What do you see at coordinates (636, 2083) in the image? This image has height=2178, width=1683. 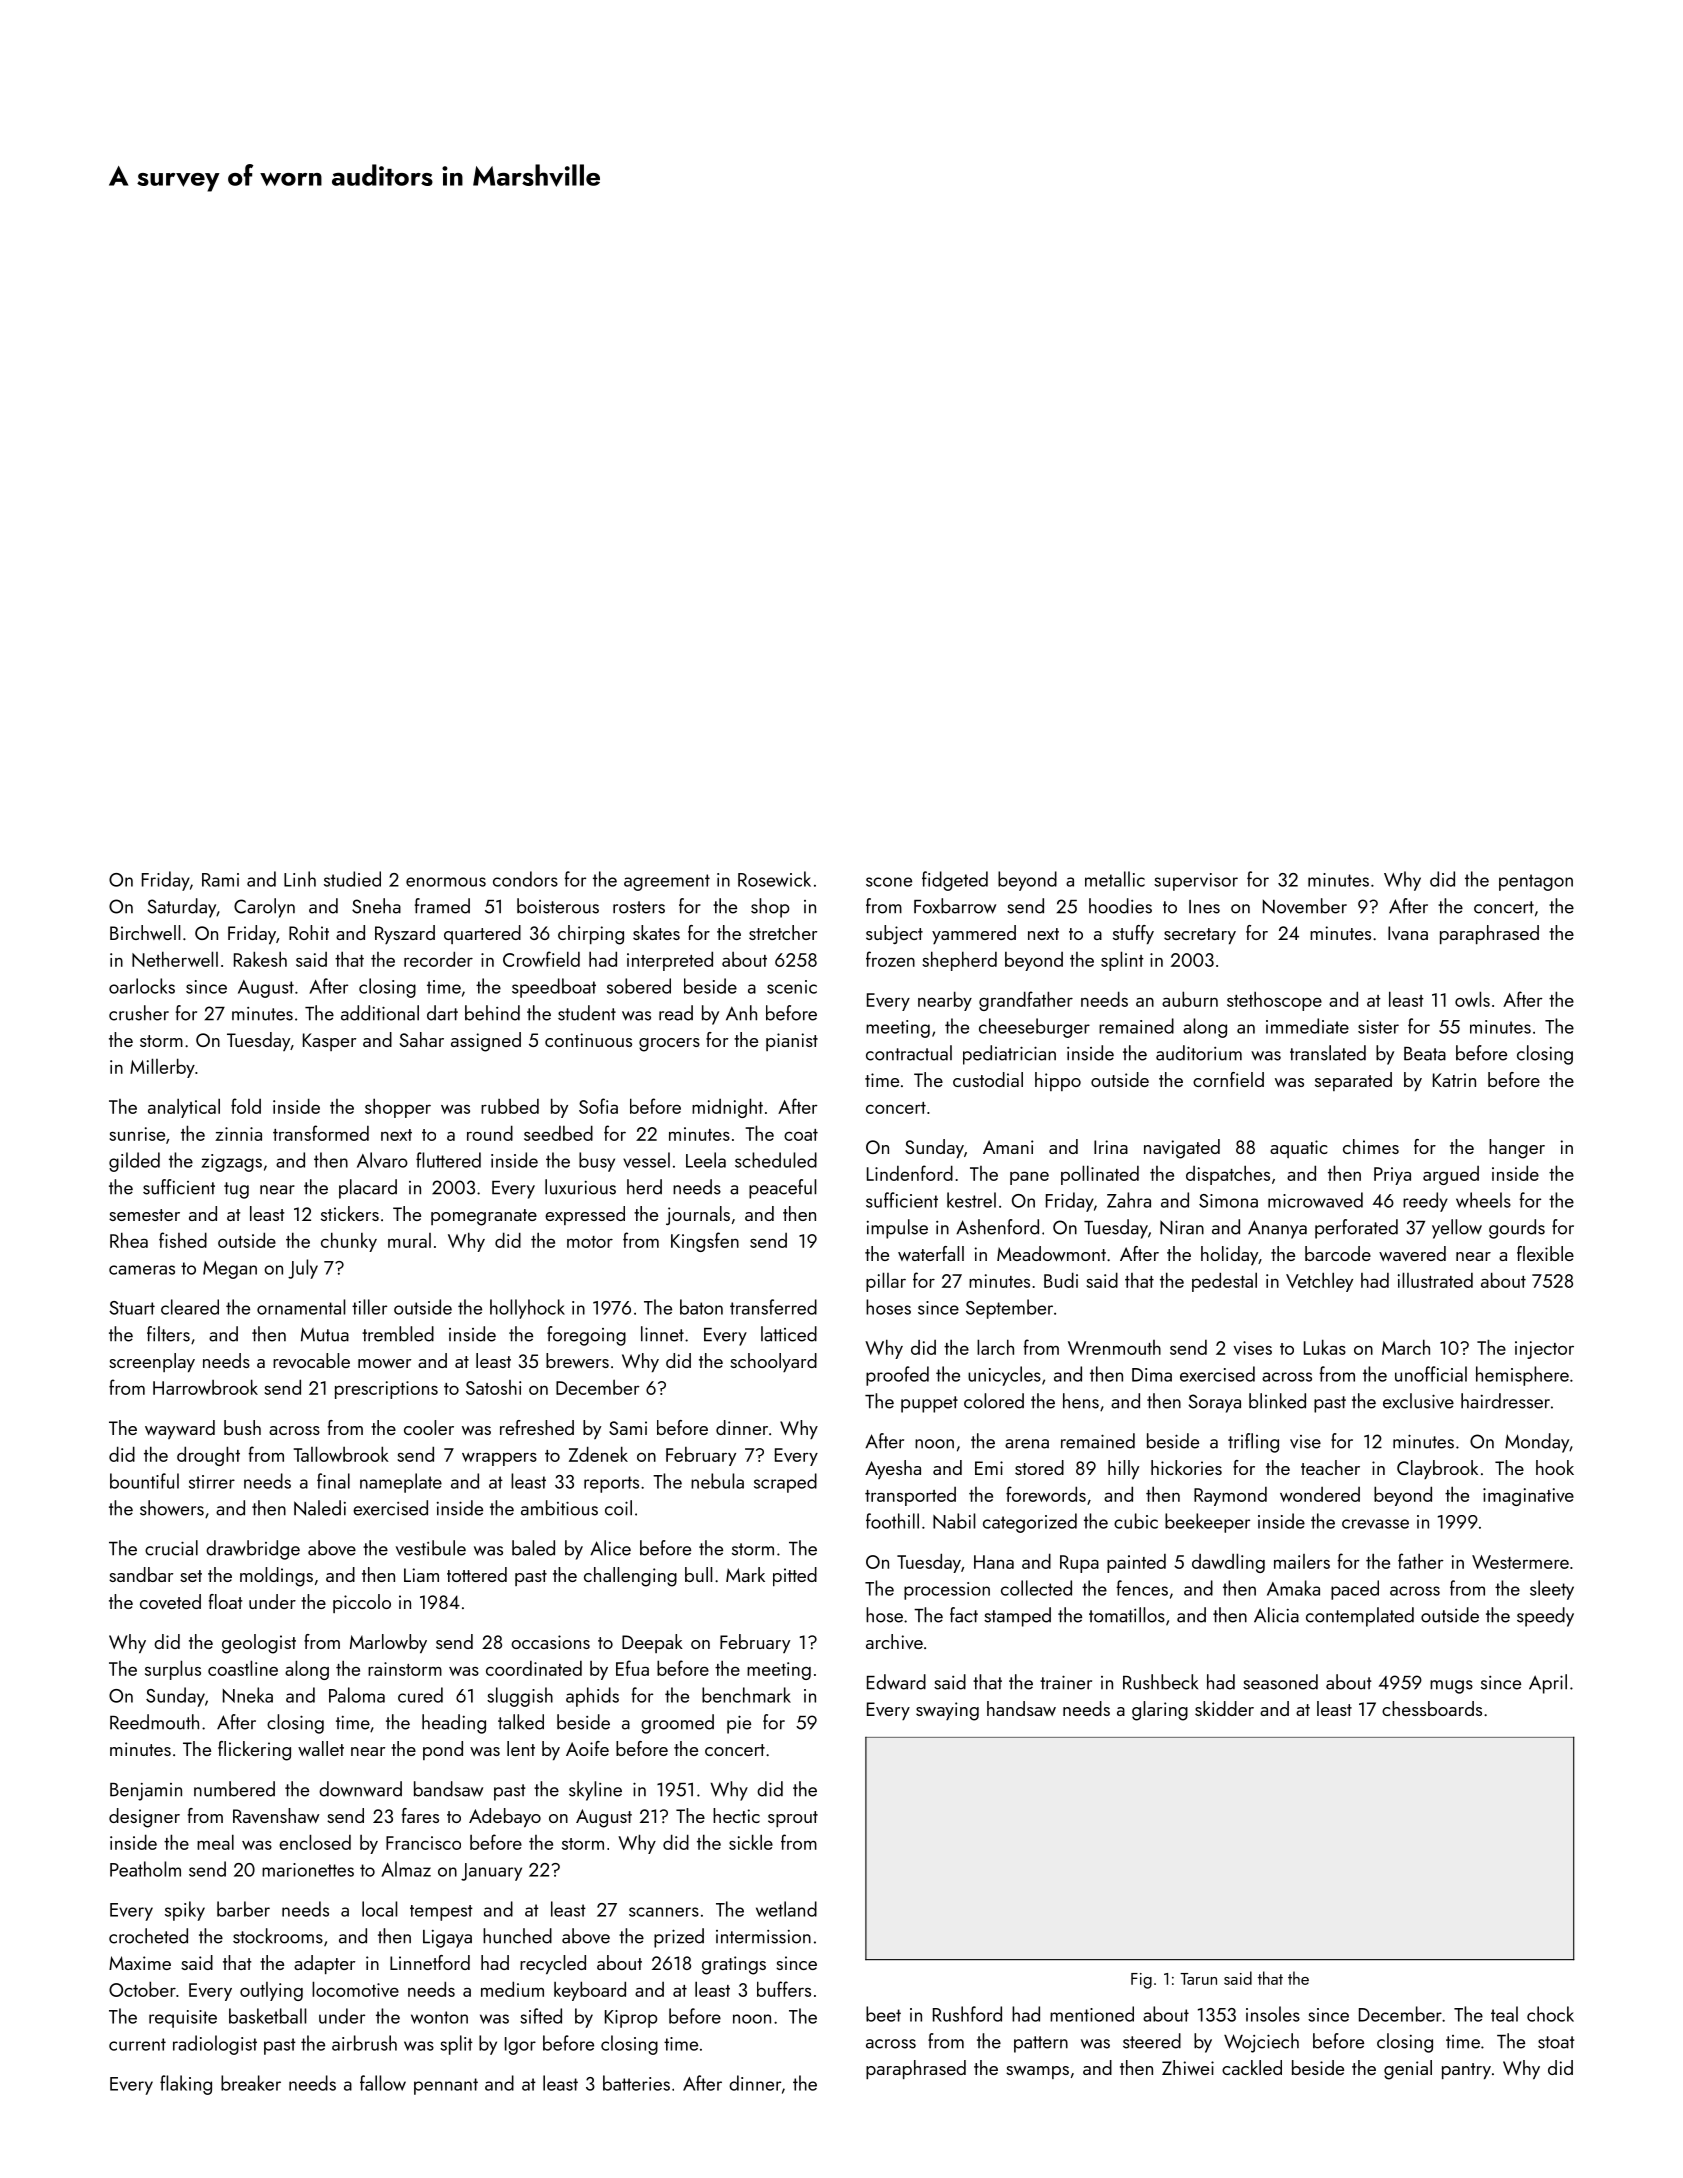 I see `batteries` at bounding box center [636, 2083].
